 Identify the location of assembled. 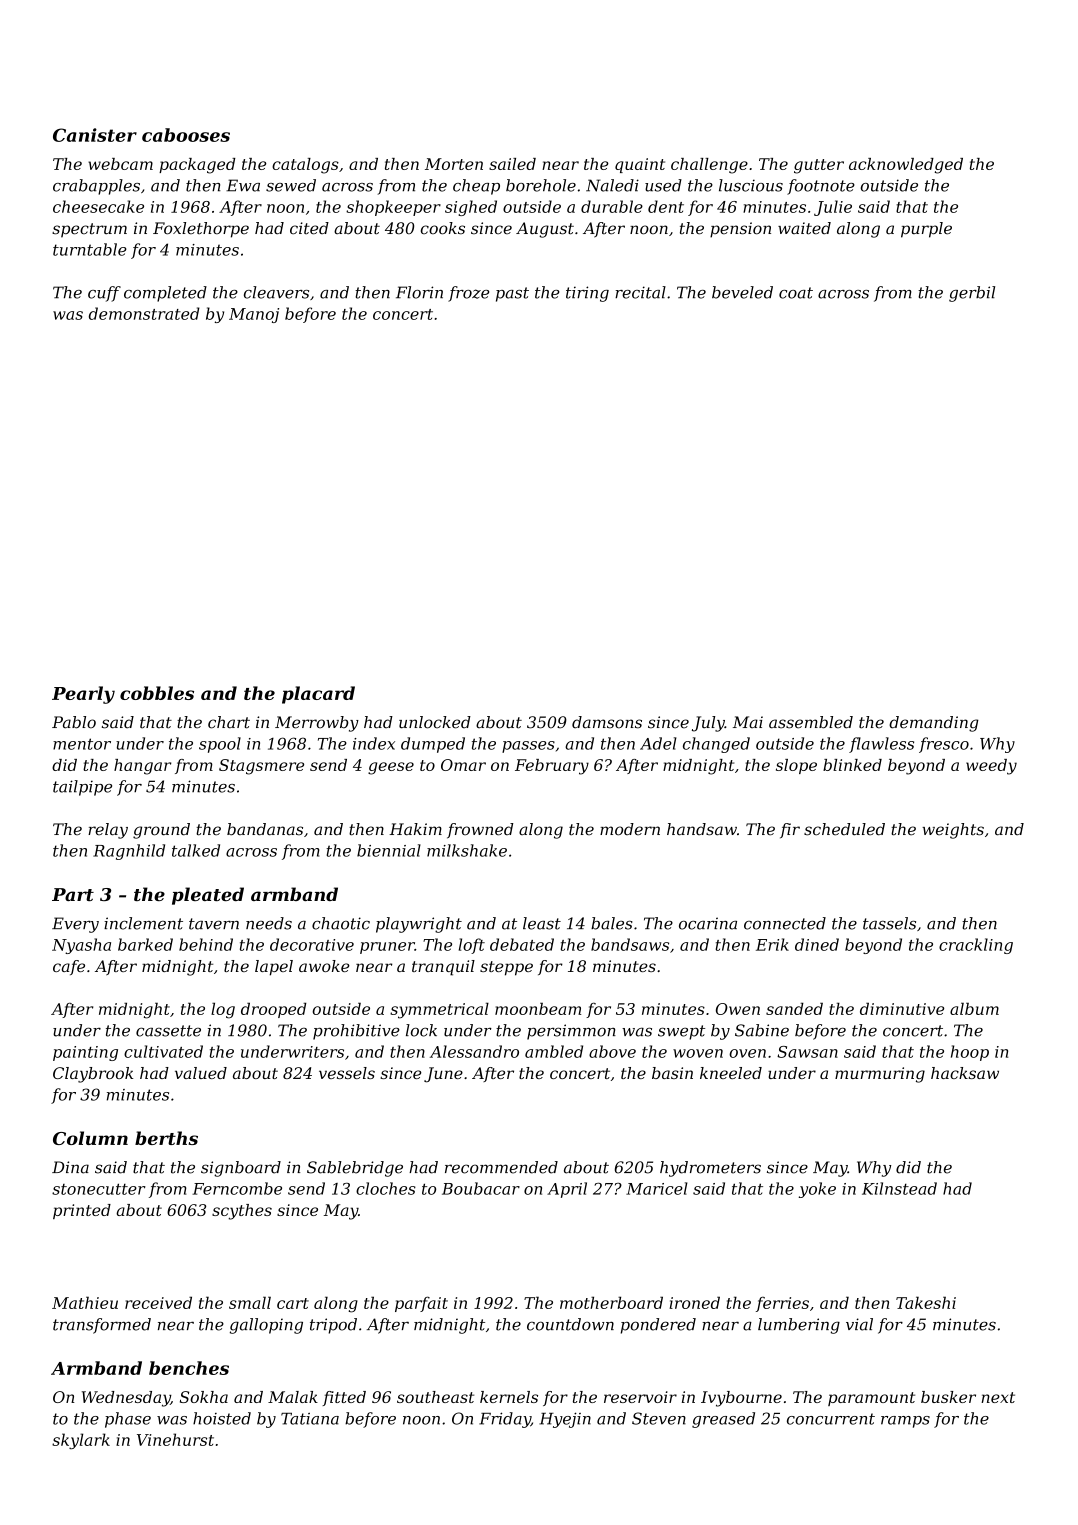
(811, 722).
